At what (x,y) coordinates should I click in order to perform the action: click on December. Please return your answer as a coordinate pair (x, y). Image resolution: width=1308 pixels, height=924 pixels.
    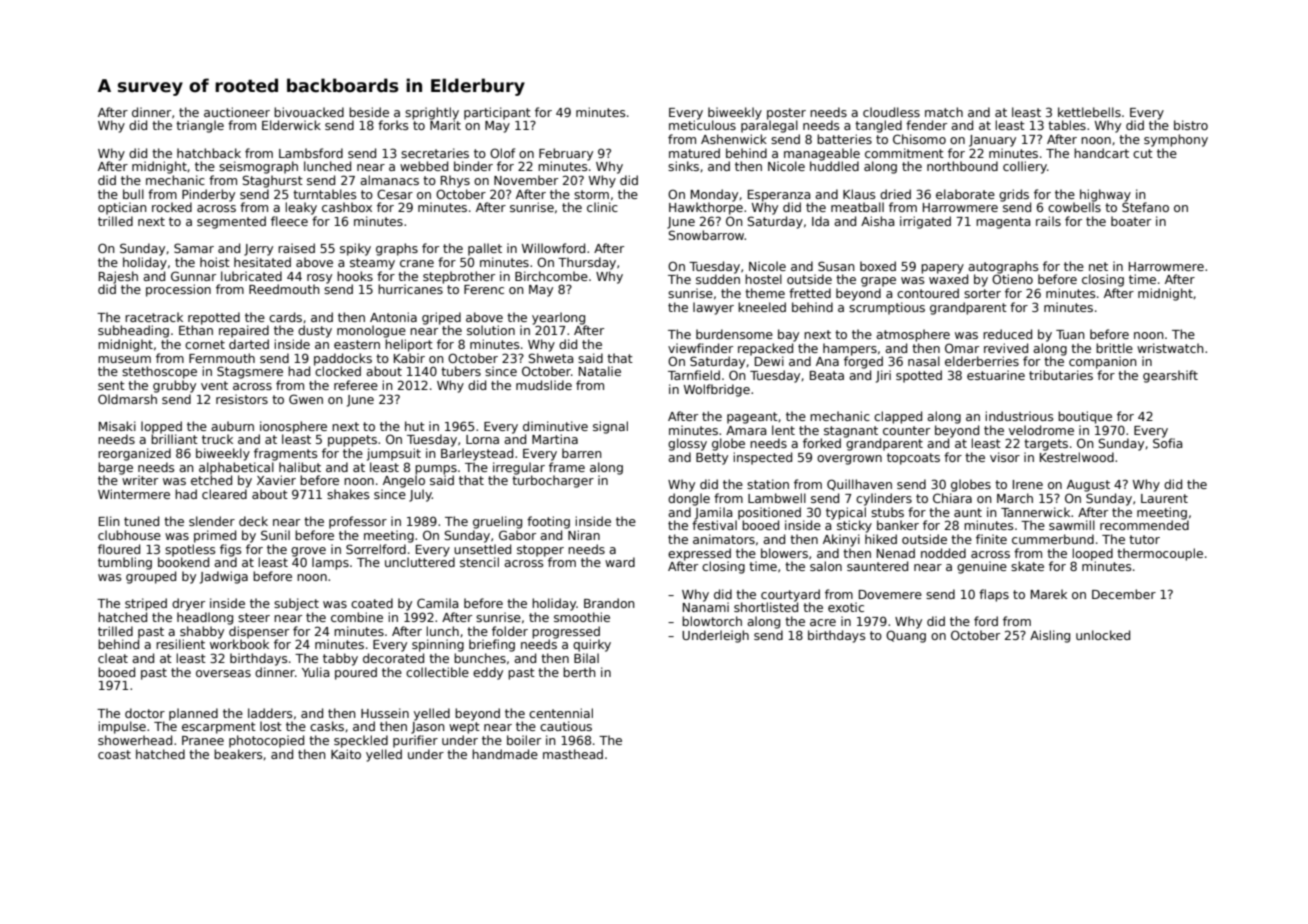
    Looking at the image, I should click on (1124, 594).
